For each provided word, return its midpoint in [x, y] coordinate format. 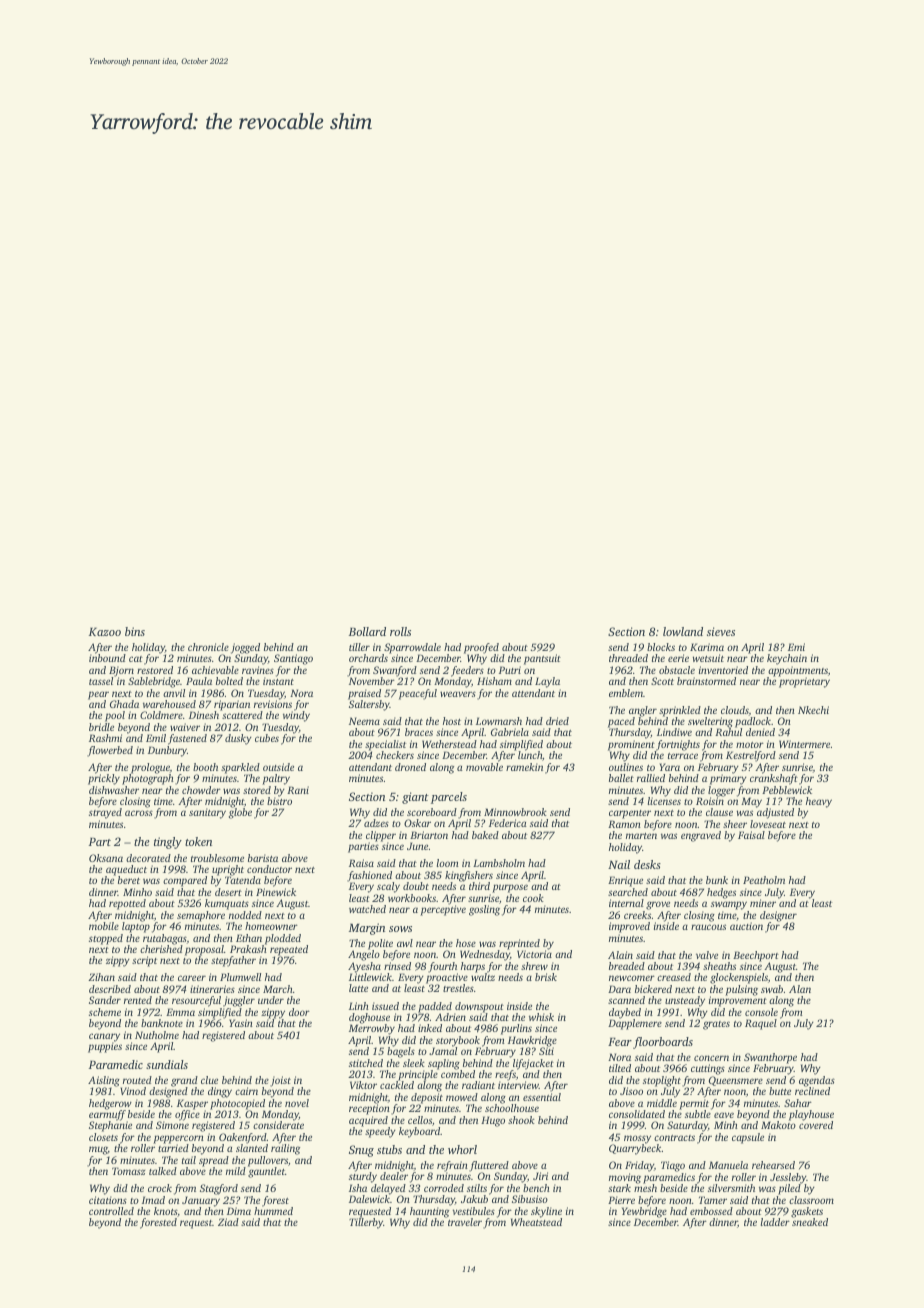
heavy [819, 802]
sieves [721, 631]
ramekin [524, 767]
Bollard [367, 631]
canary [104, 1037]
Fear [620, 1042]
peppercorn [178, 1139]
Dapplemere [635, 1024]
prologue [150, 768]
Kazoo [105, 632]
